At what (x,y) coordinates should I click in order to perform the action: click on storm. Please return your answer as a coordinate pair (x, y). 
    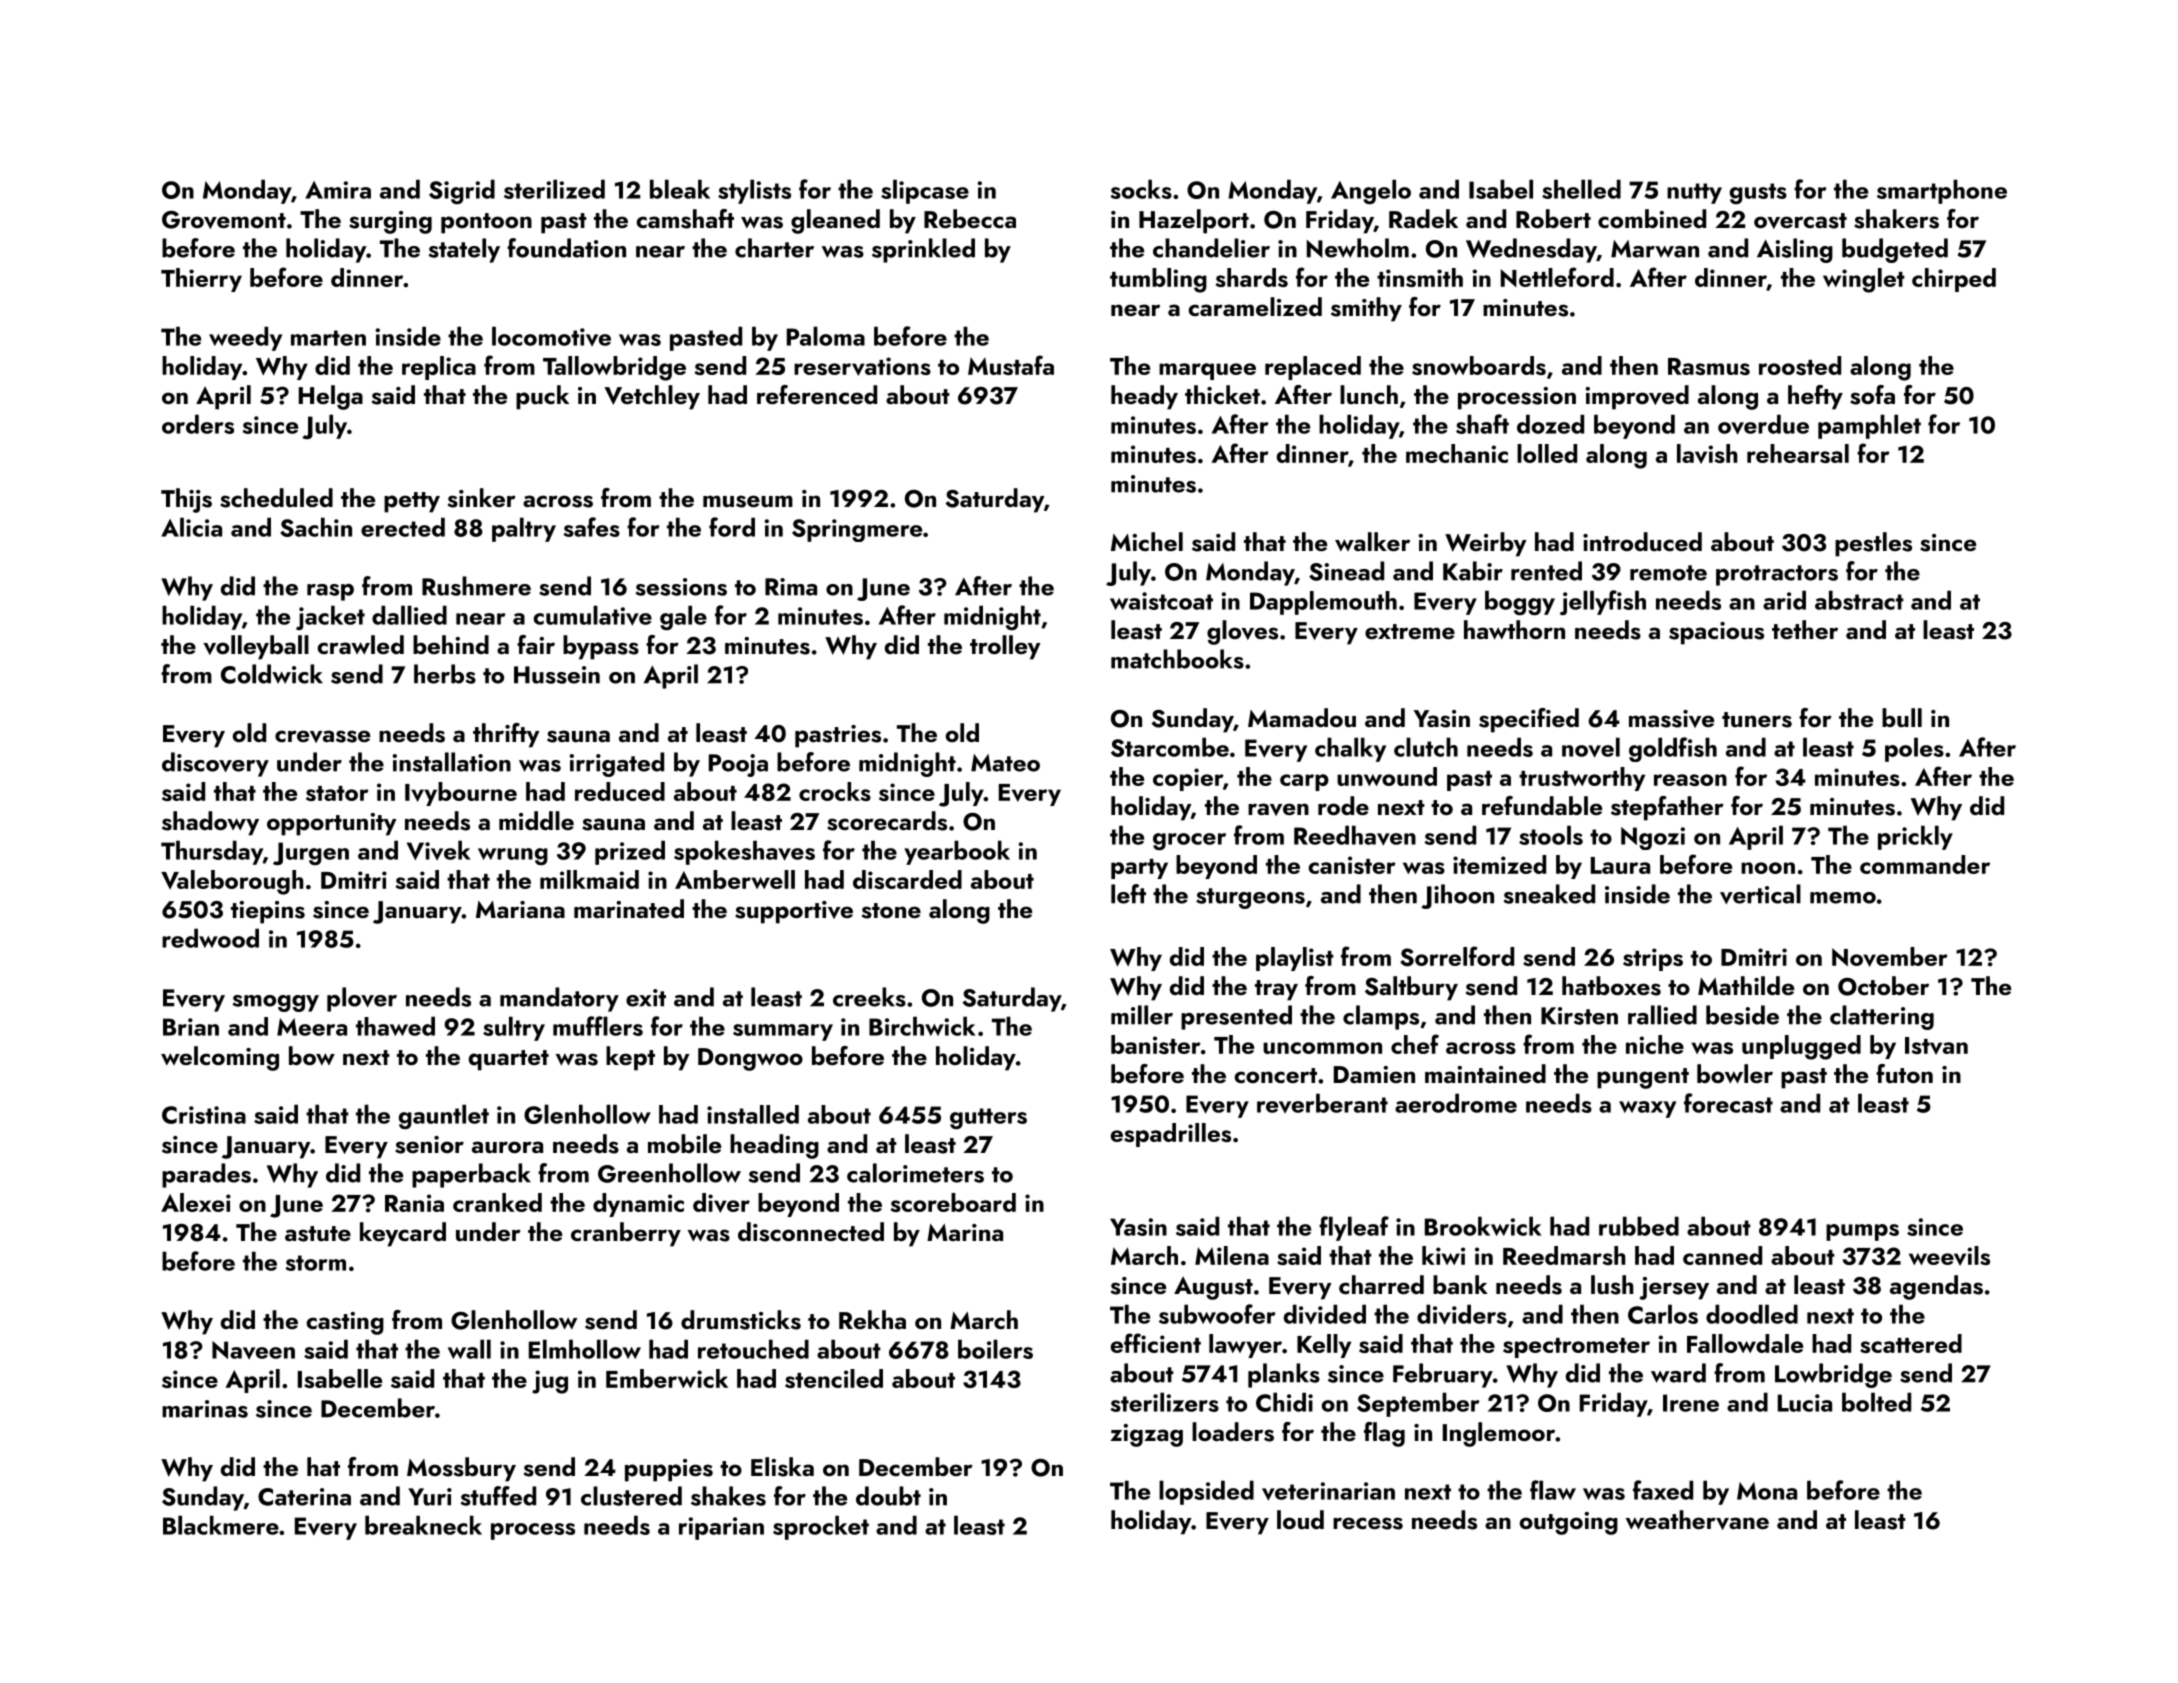
    Looking at the image, I should click on (316, 1263).
